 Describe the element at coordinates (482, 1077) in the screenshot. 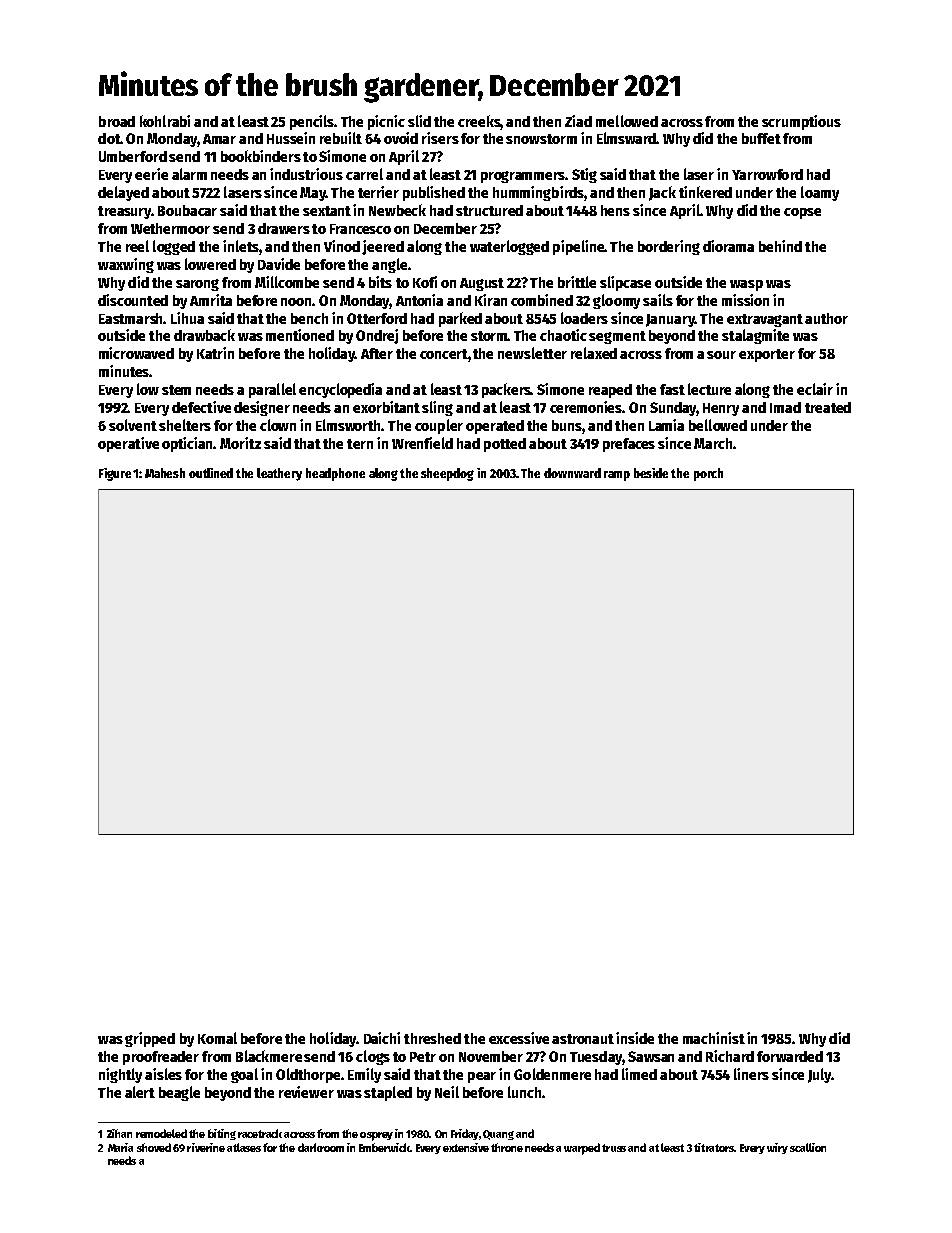

I see `pear` at that location.
